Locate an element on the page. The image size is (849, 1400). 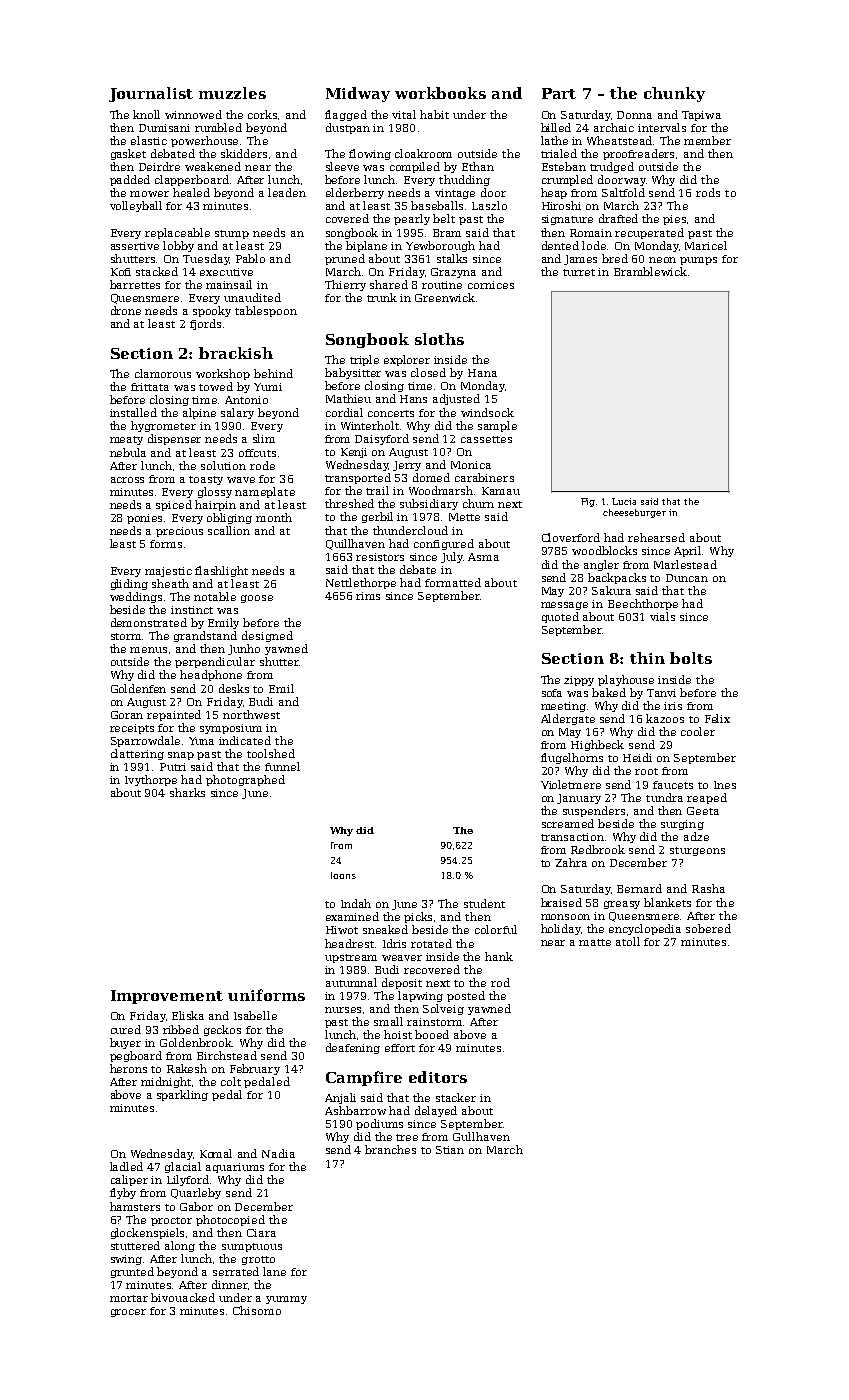
pumps is located at coordinates (698, 261).
